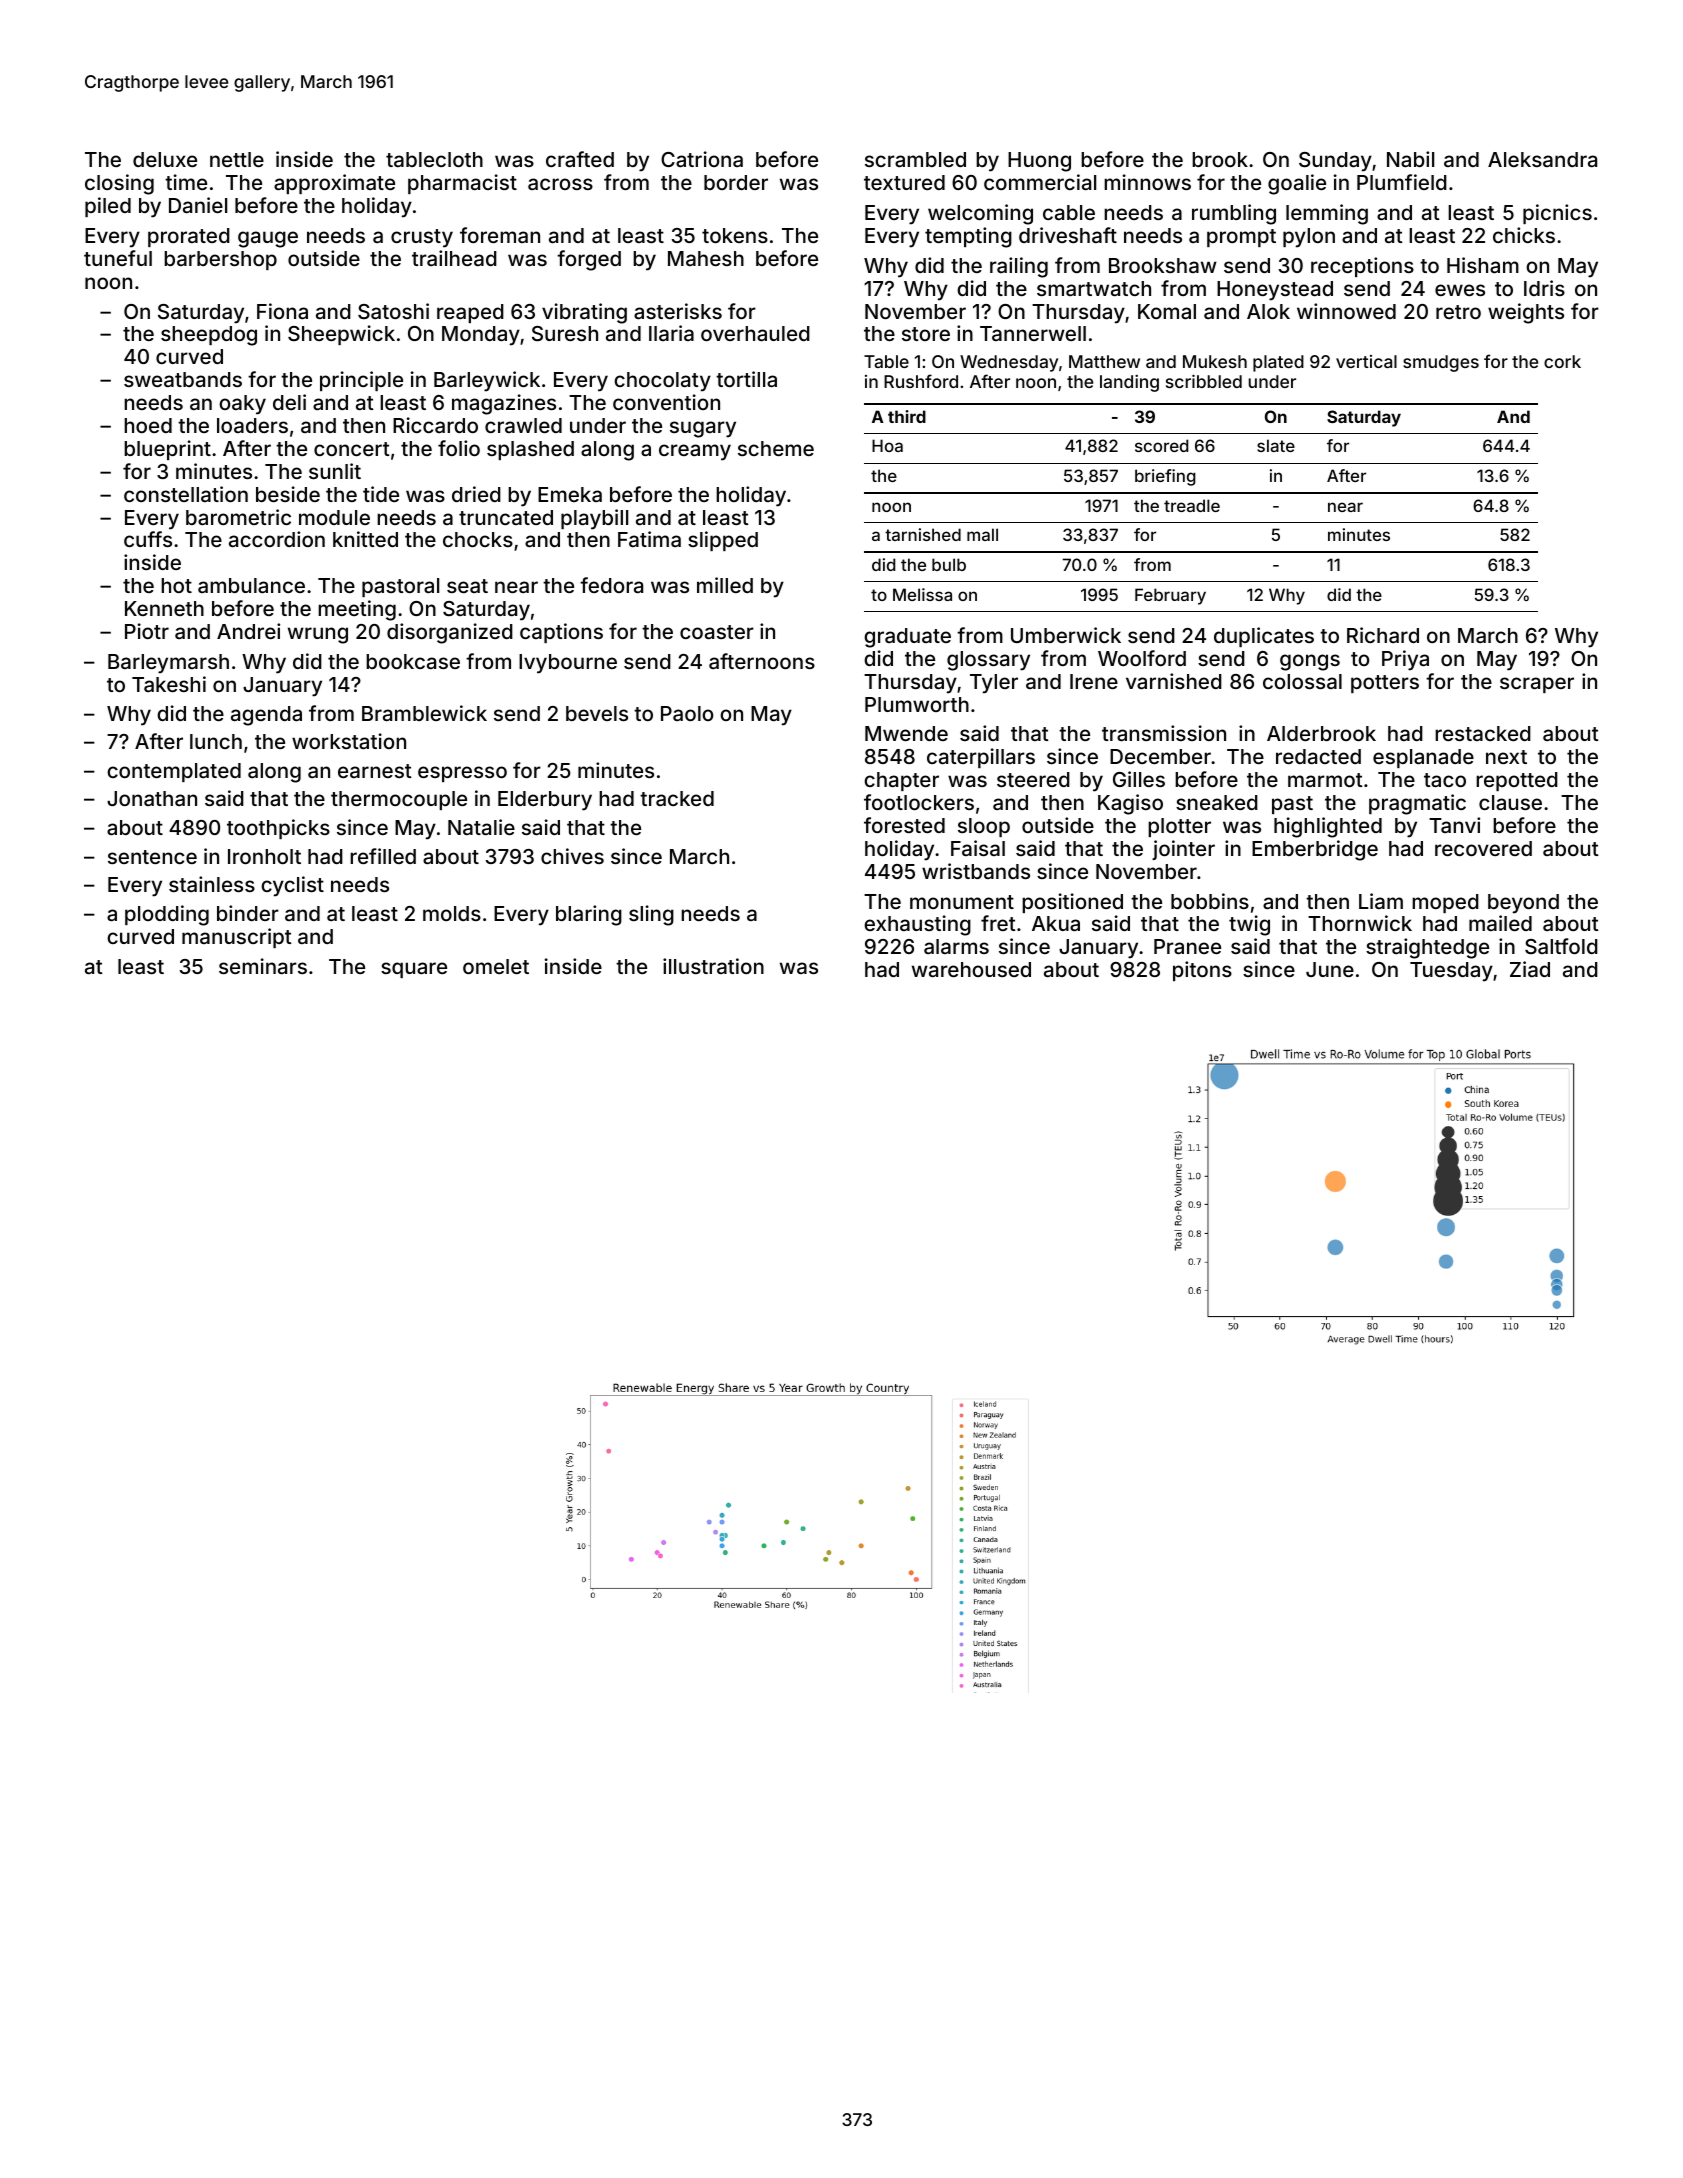 This image has height=2178, width=1683. Describe the element at coordinates (1276, 445) in the image. I see `slate` at that location.
